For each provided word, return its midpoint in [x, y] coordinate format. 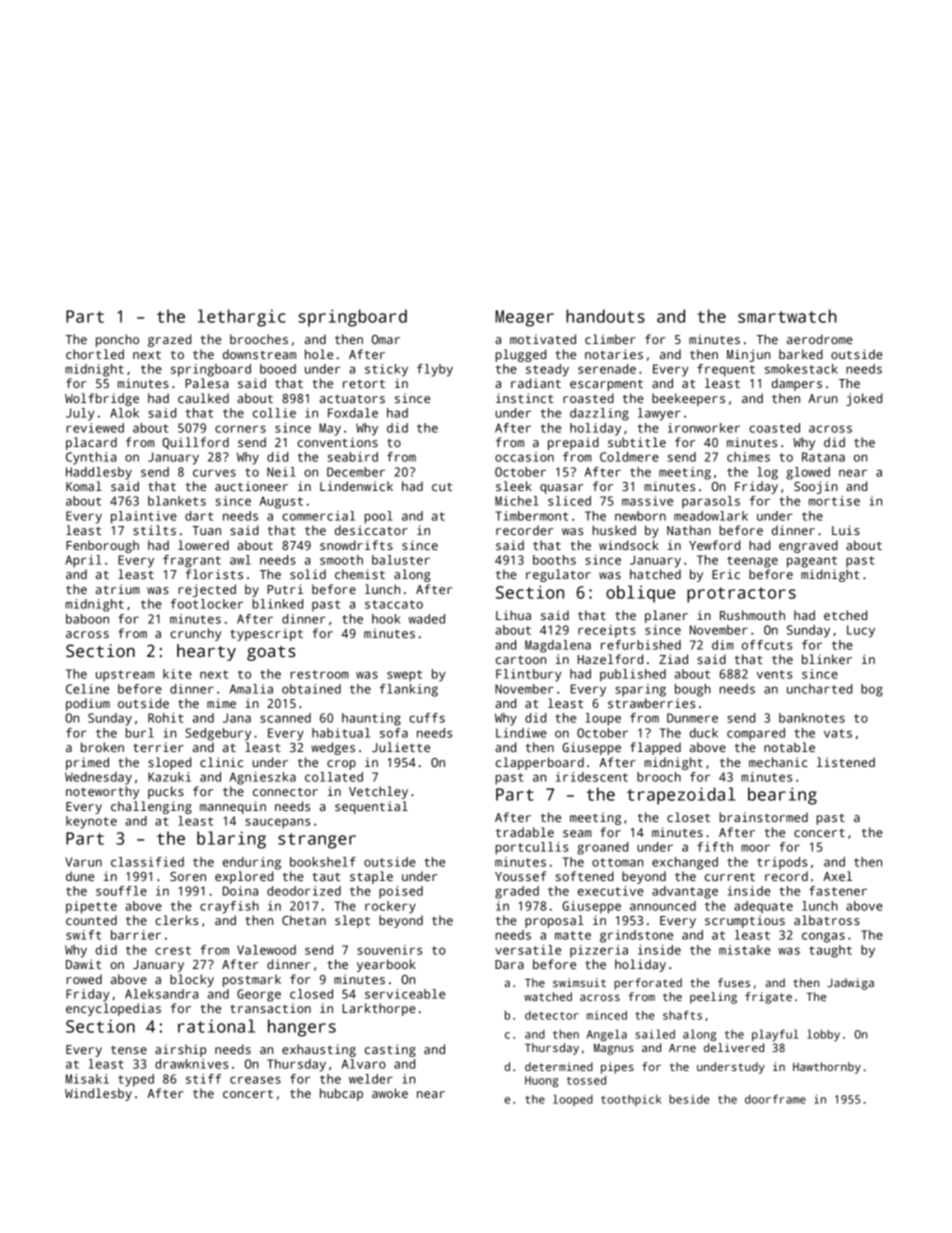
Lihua [513, 615]
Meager [524, 318]
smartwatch [787, 316]
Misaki [87, 1079]
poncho [117, 340]
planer [666, 616]
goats [271, 653]
